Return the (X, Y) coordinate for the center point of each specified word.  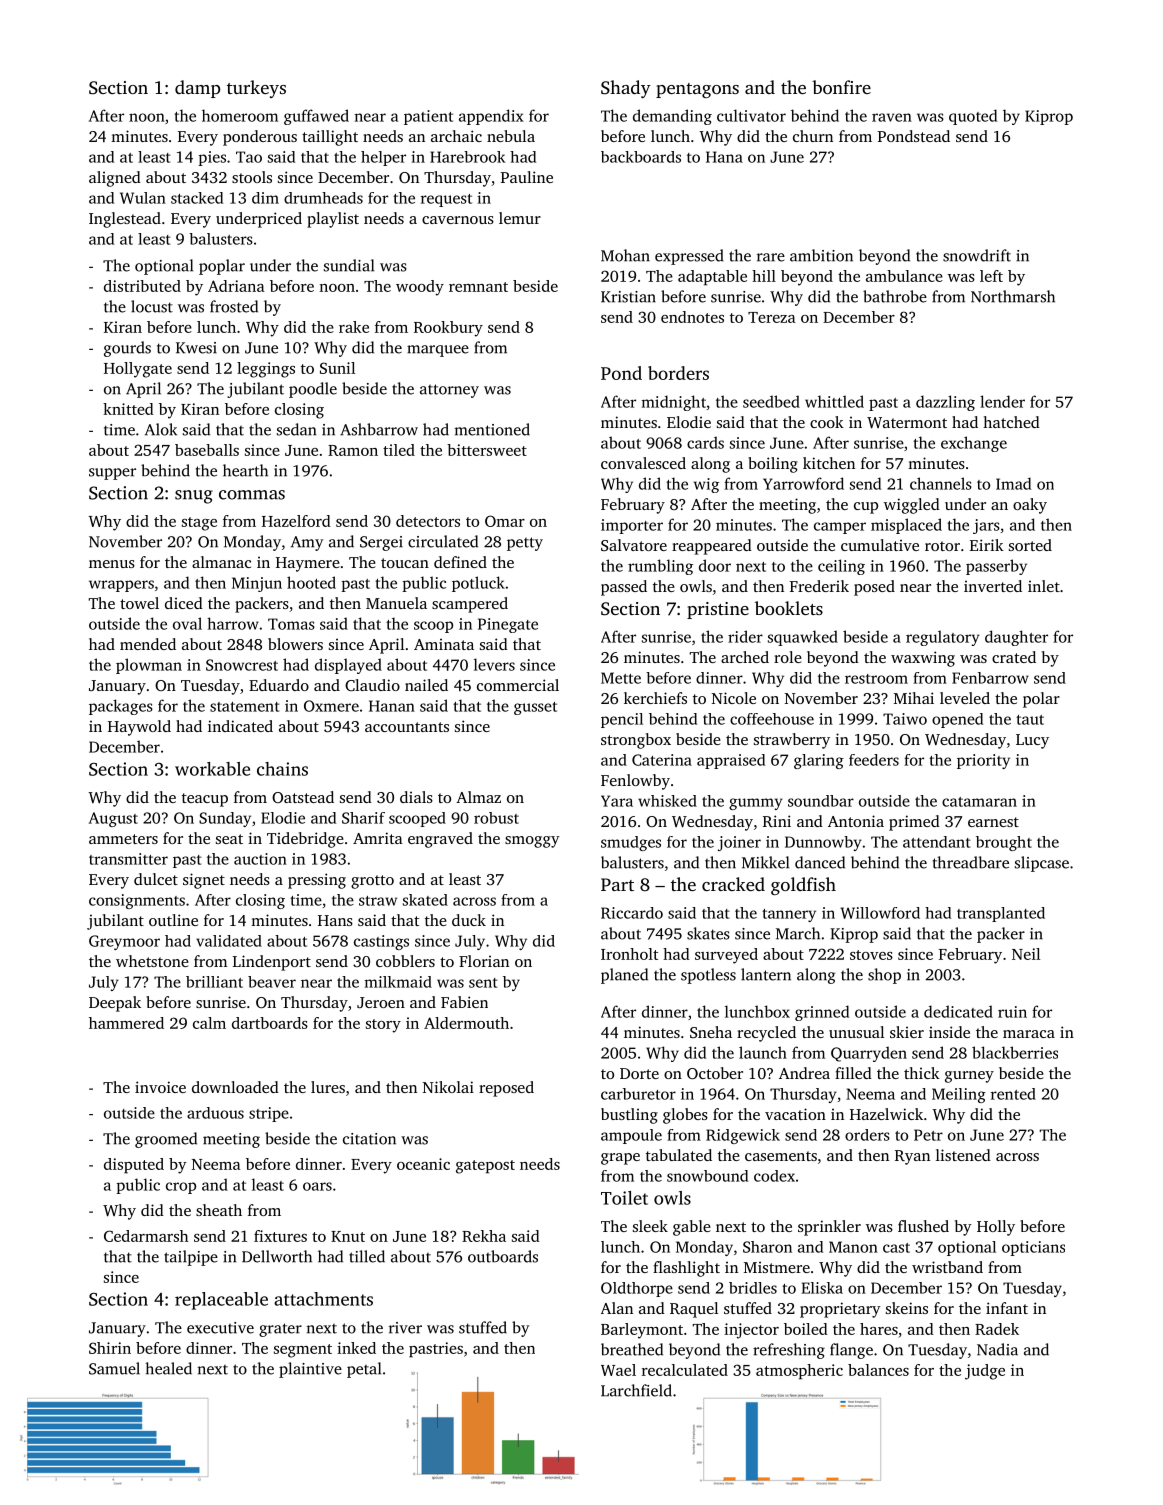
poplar (222, 267)
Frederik (819, 586)
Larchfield (636, 1390)
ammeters (123, 839)
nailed (426, 685)
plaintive (310, 1370)
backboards (641, 157)
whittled (834, 401)
